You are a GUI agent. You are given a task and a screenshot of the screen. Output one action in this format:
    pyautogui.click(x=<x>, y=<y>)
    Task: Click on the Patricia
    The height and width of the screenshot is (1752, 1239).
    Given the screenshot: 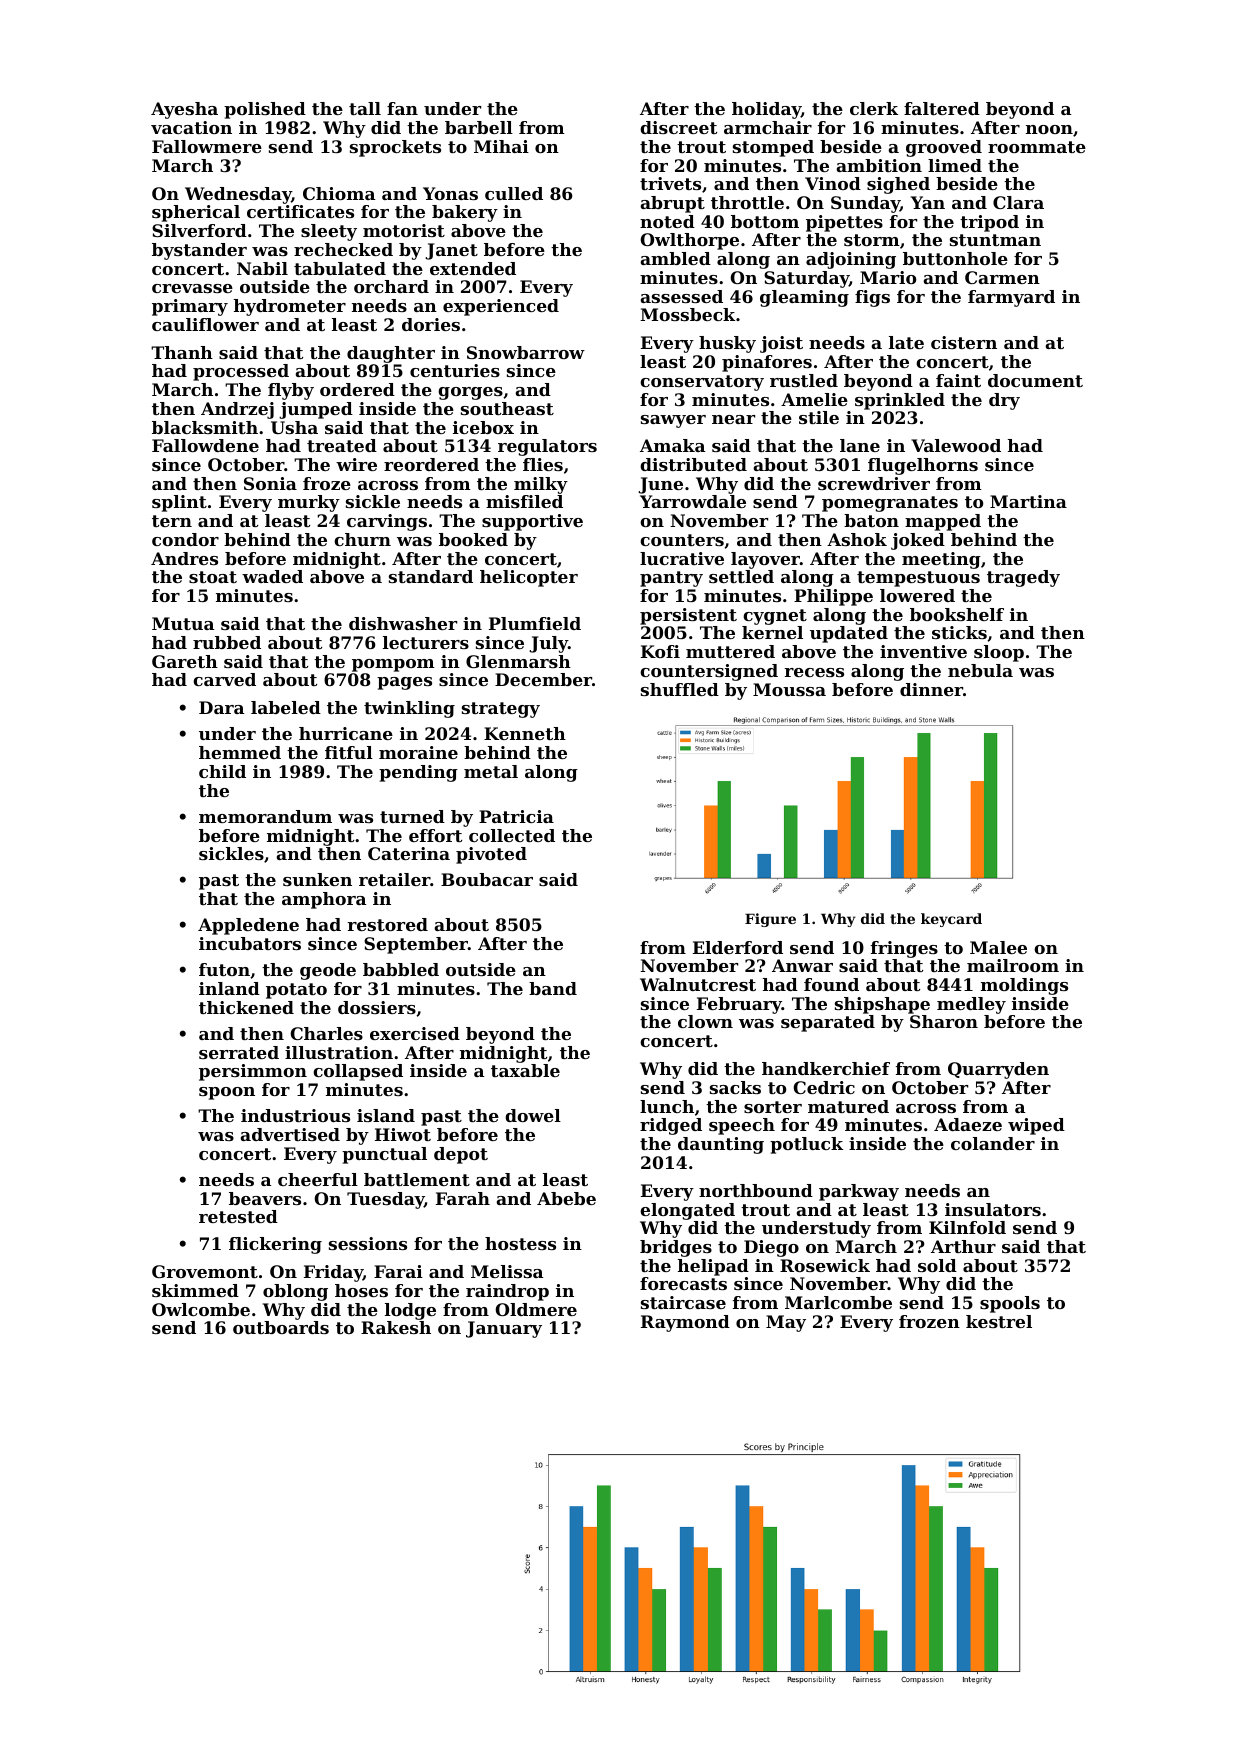 What is the action you would take?
    pyautogui.click(x=516, y=816)
